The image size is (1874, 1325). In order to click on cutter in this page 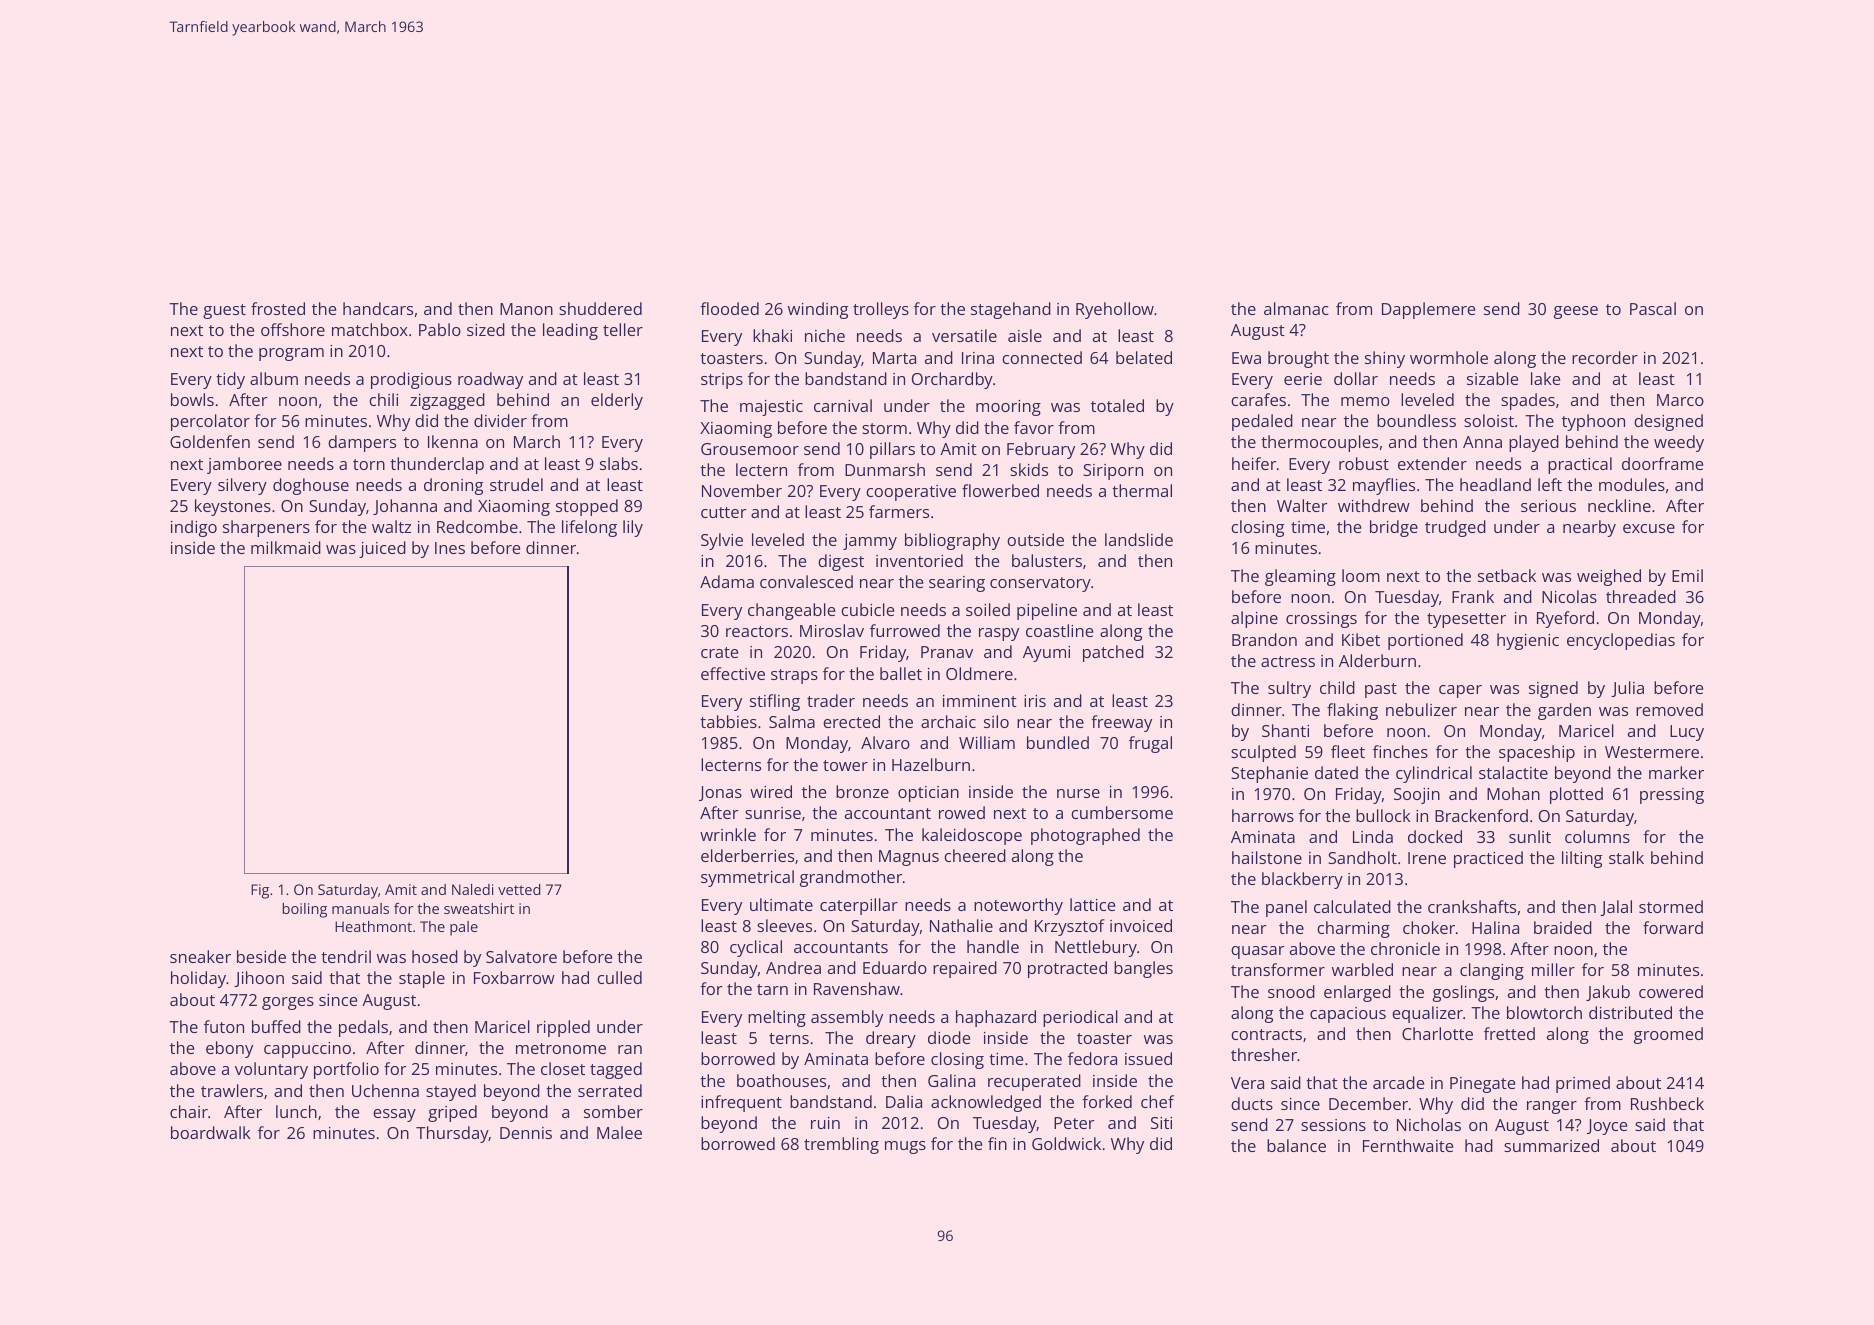, I will do `click(723, 512)`.
